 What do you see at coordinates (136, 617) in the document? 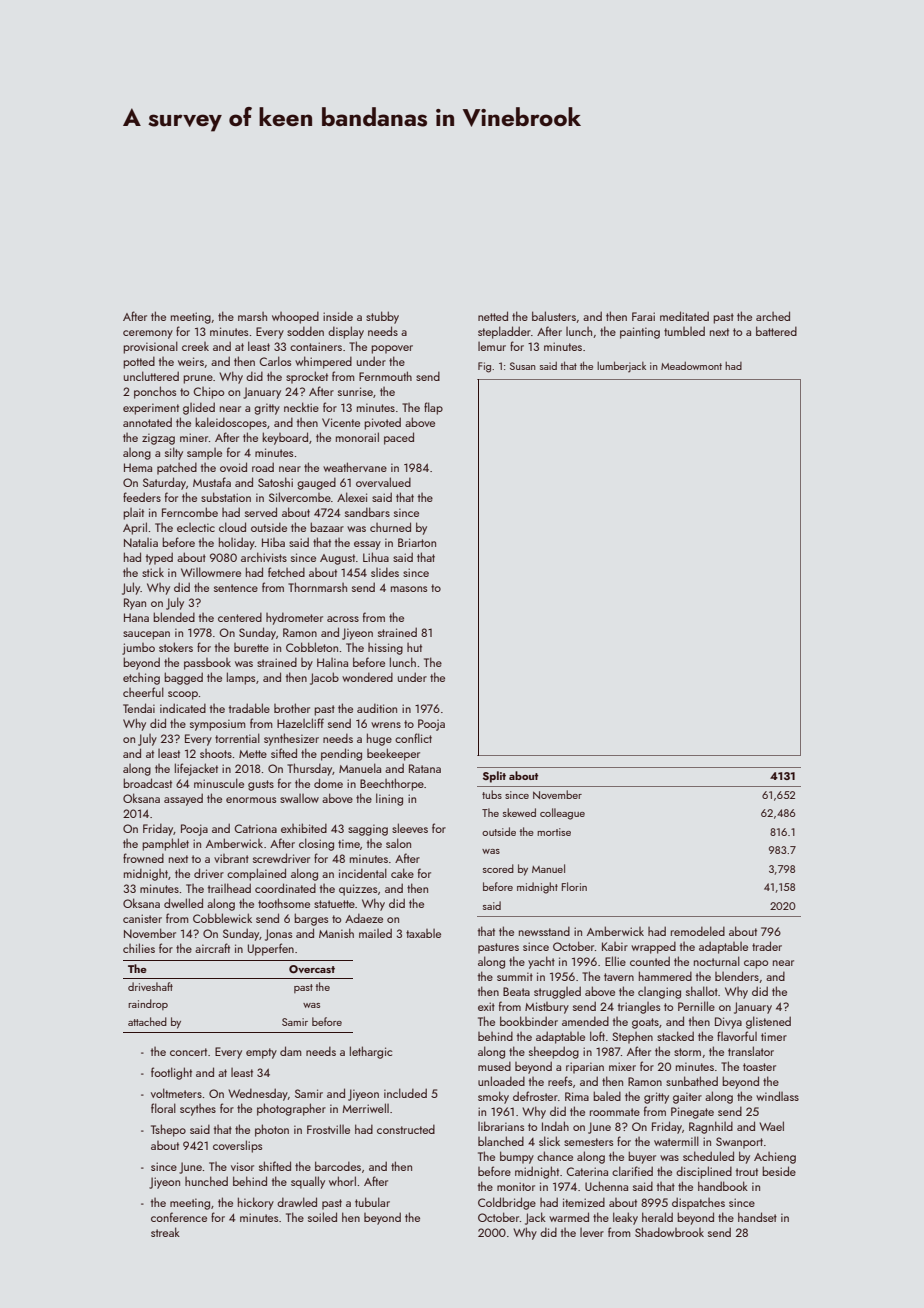
I see `Hana` at bounding box center [136, 617].
